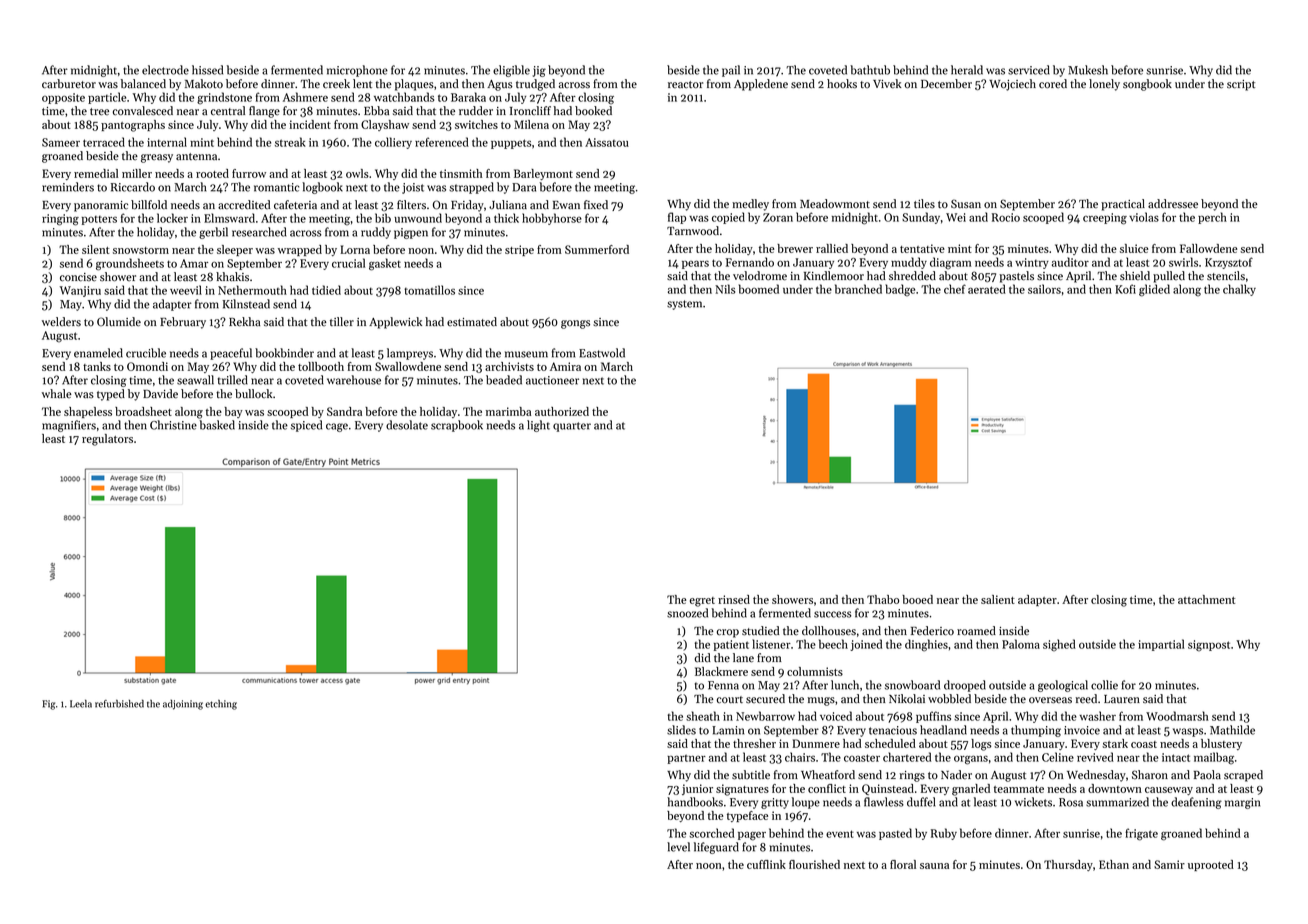  I want to click on regulators, so click(107, 440).
